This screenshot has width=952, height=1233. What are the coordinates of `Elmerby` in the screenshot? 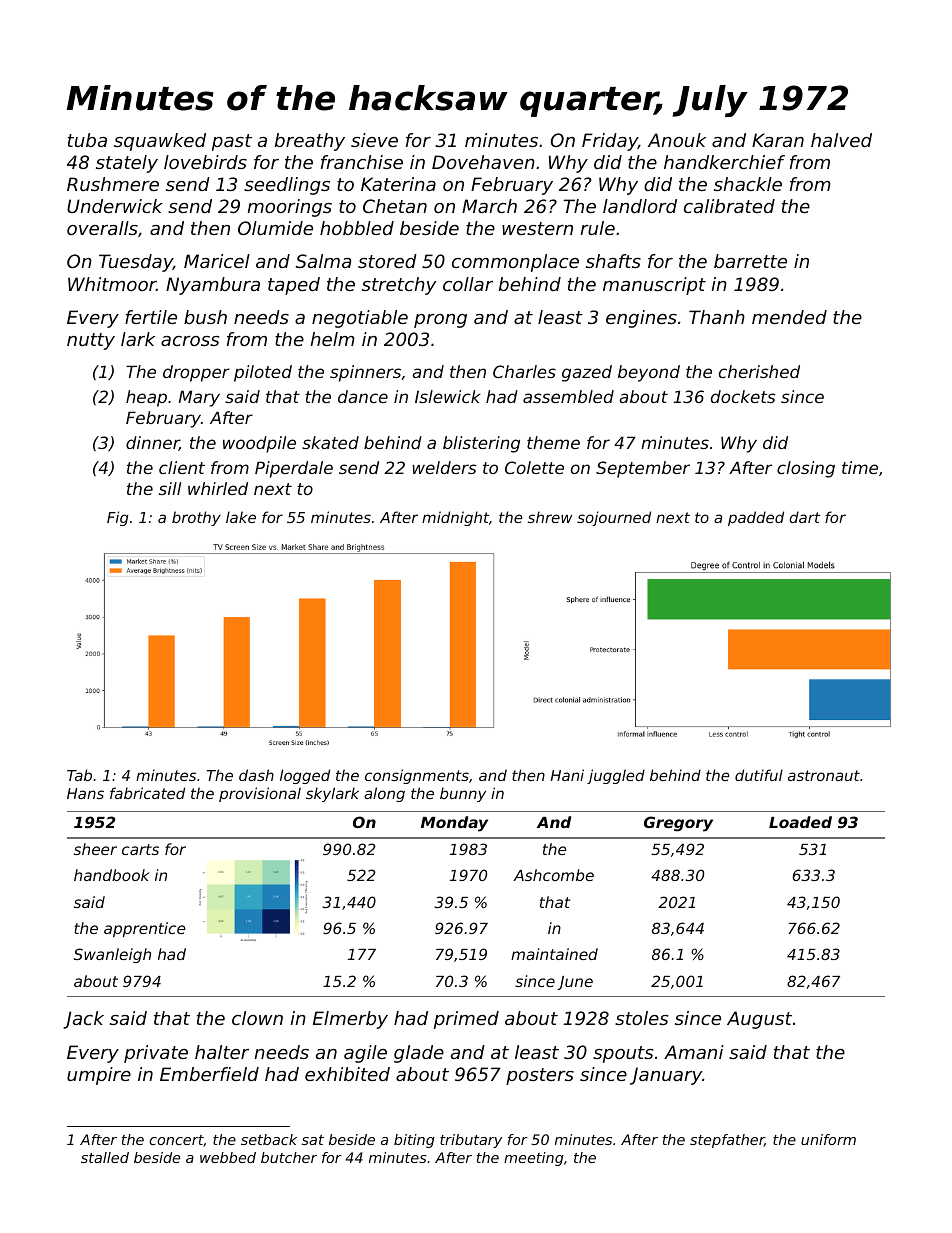 It's located at (350, 1020).
